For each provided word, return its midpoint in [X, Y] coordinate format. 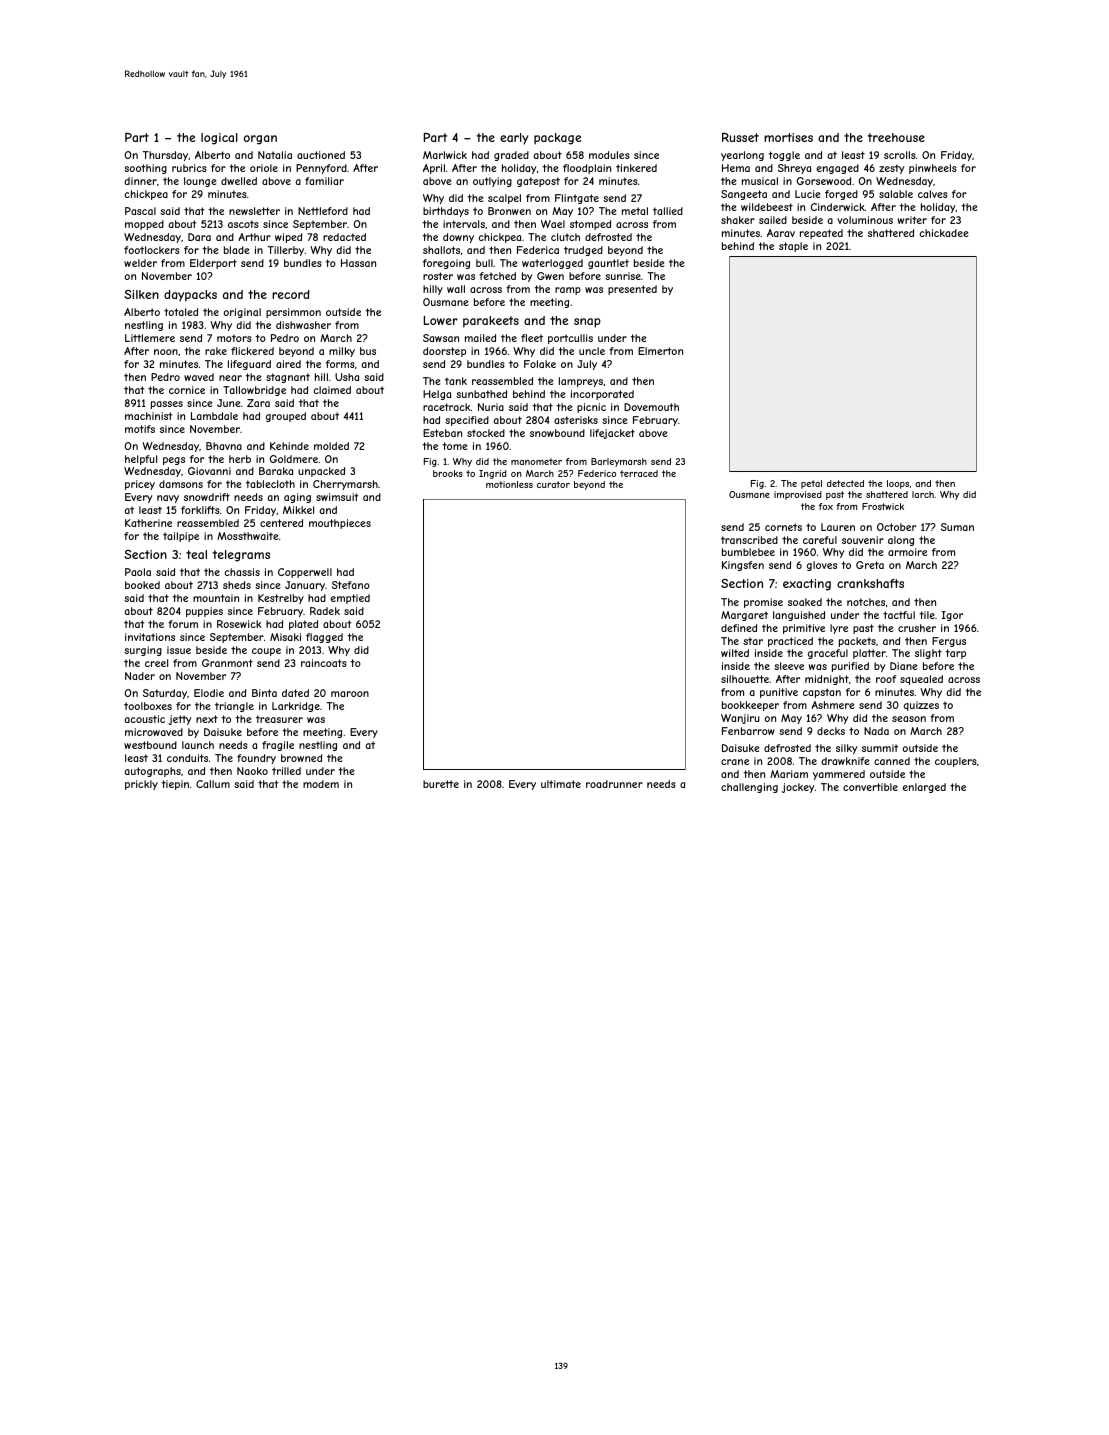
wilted [735, 653]
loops [898, 484]
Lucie [807, 194]
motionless [509, 484]
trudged [583, 251]
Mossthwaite [247, 536]
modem [321, 784]
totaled [181, 312]
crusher [917, 628]
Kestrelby [281, 599]
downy [458, 238]
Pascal [140, 211]
